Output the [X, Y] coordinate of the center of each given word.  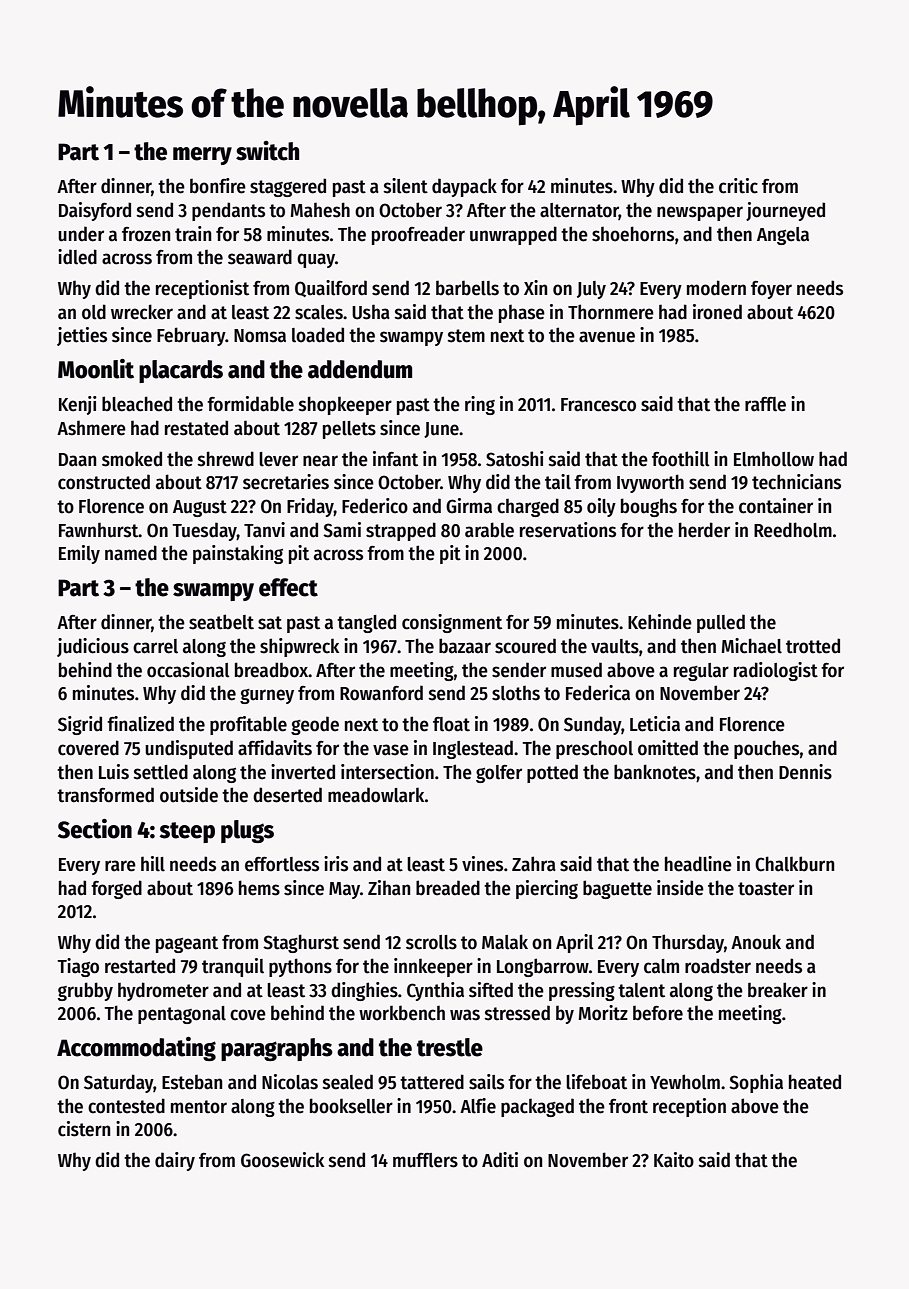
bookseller [351, 1106]
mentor [199, 1107]
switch [267, 151]
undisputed [189, 749]
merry [202, 156]
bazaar [465, 646]
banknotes [655, 772]
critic [738, 186]
